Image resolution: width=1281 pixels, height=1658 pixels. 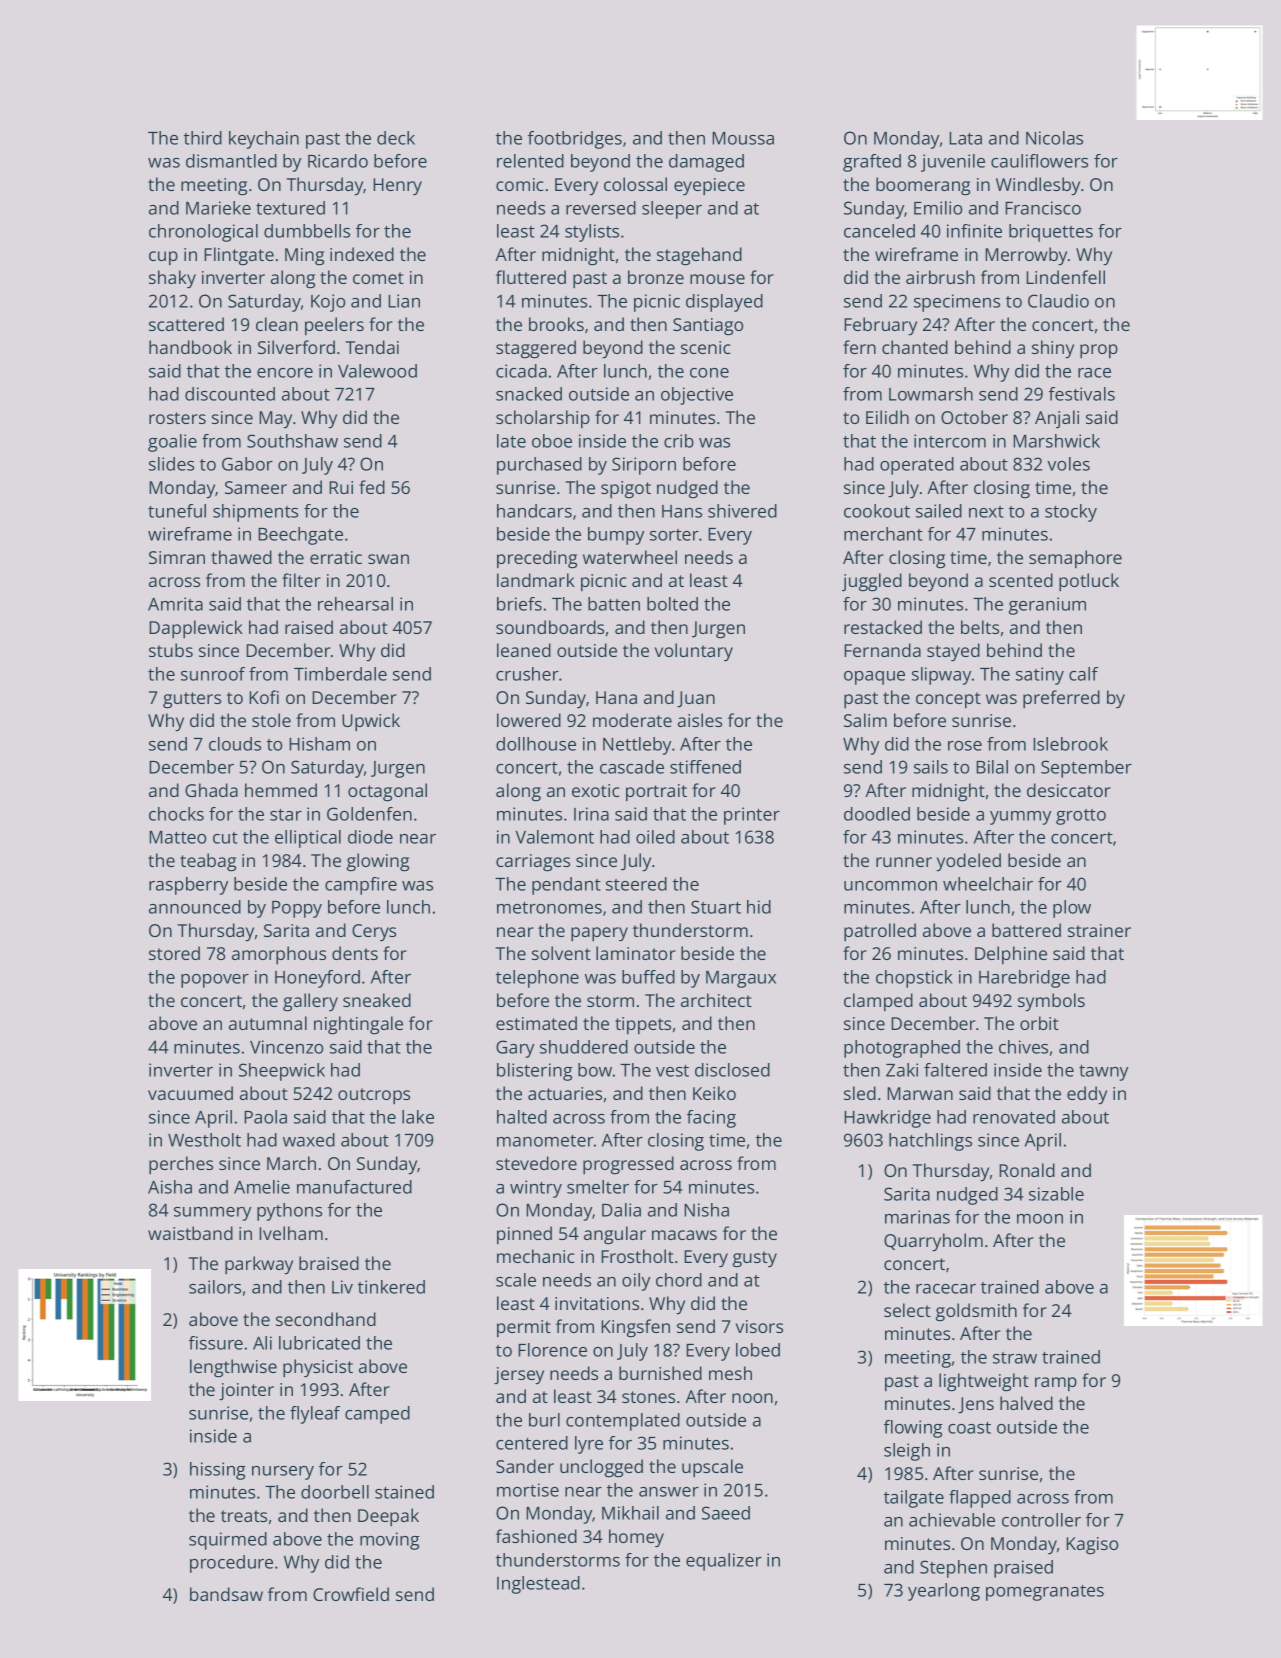 What do you see at coordinates (1045, 1593) in the screenshot?
I see `pomegranates` at bounding box center [1045, 1593].
